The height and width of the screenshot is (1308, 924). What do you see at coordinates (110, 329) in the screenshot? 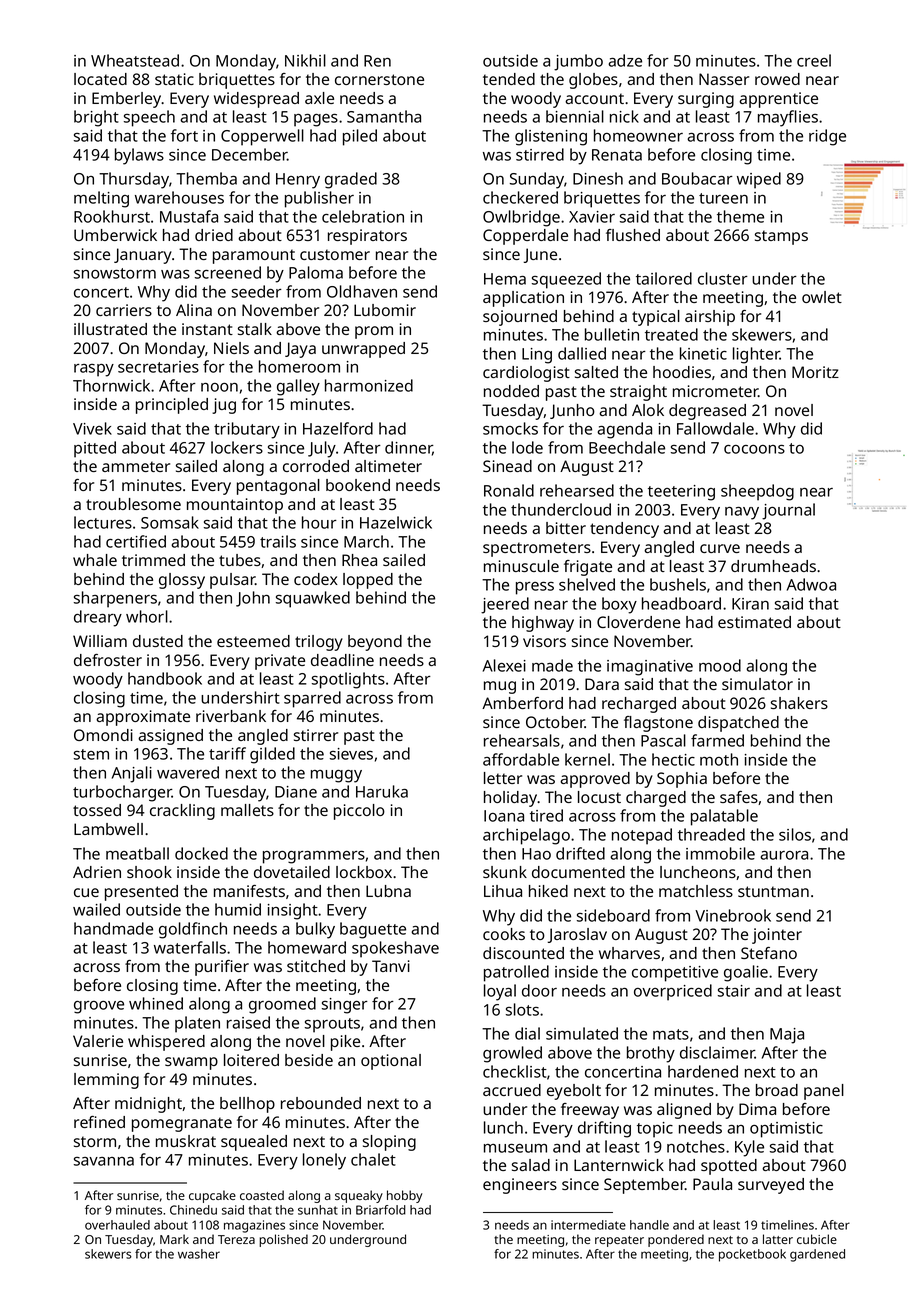
I see `illustrated` at bounding box center [110, 329].
